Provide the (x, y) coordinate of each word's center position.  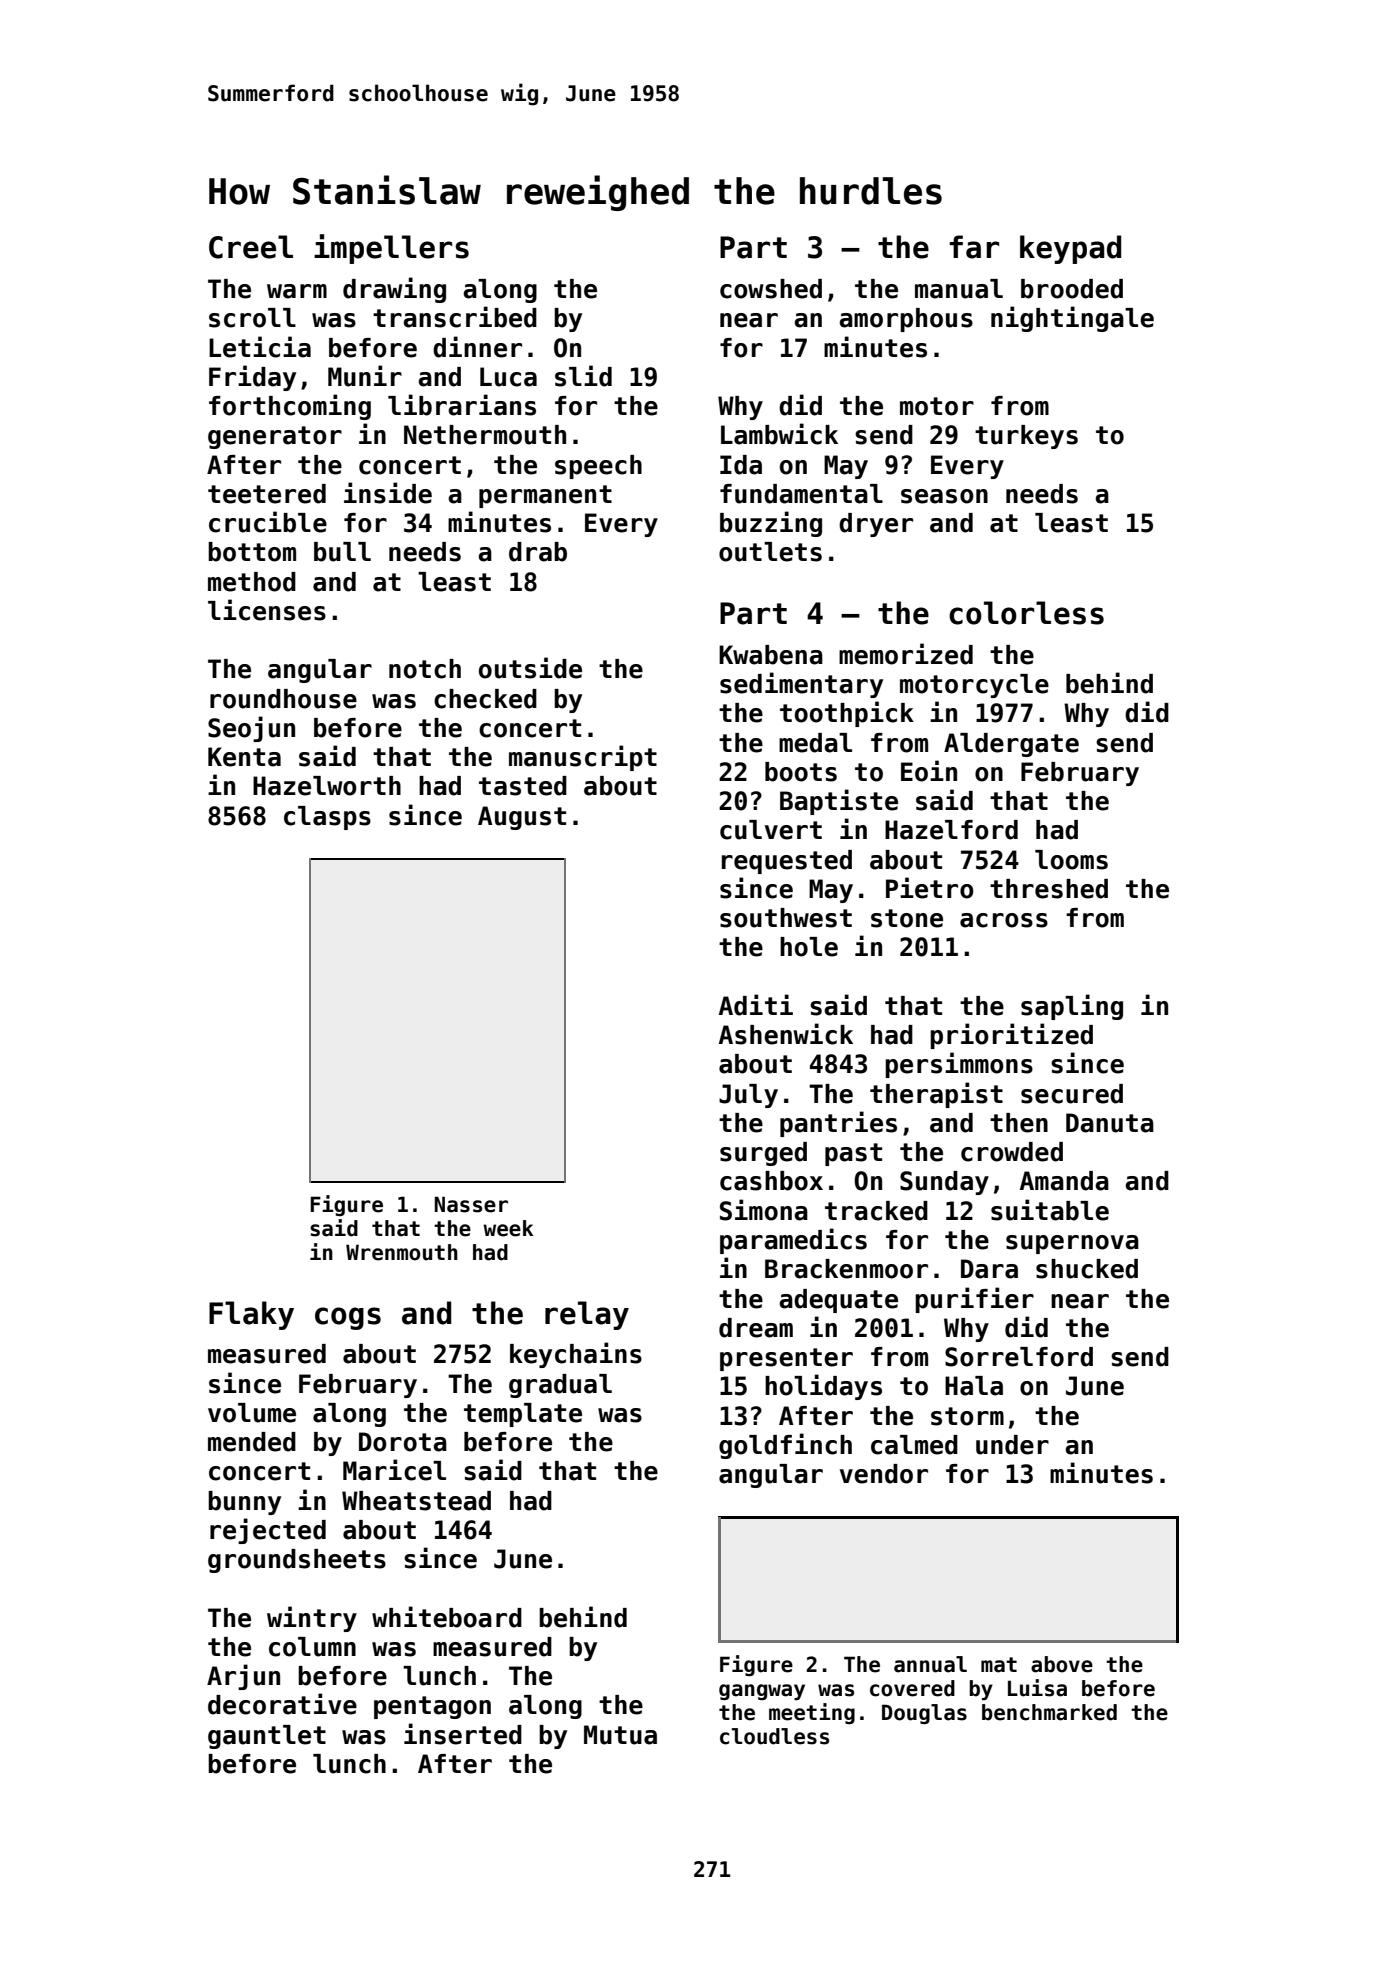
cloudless (774, 1736)
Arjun (243, 1677)
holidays (823, 1387)
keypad (1070, 249)
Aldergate (1011, 745)
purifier (974, 1300)
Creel (251, 247)
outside (530, 668)
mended (252, 1442)
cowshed (771, 289)
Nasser (471, 1204)
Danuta (1110, 1123)
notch (425, 669)
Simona (764, 1210)
